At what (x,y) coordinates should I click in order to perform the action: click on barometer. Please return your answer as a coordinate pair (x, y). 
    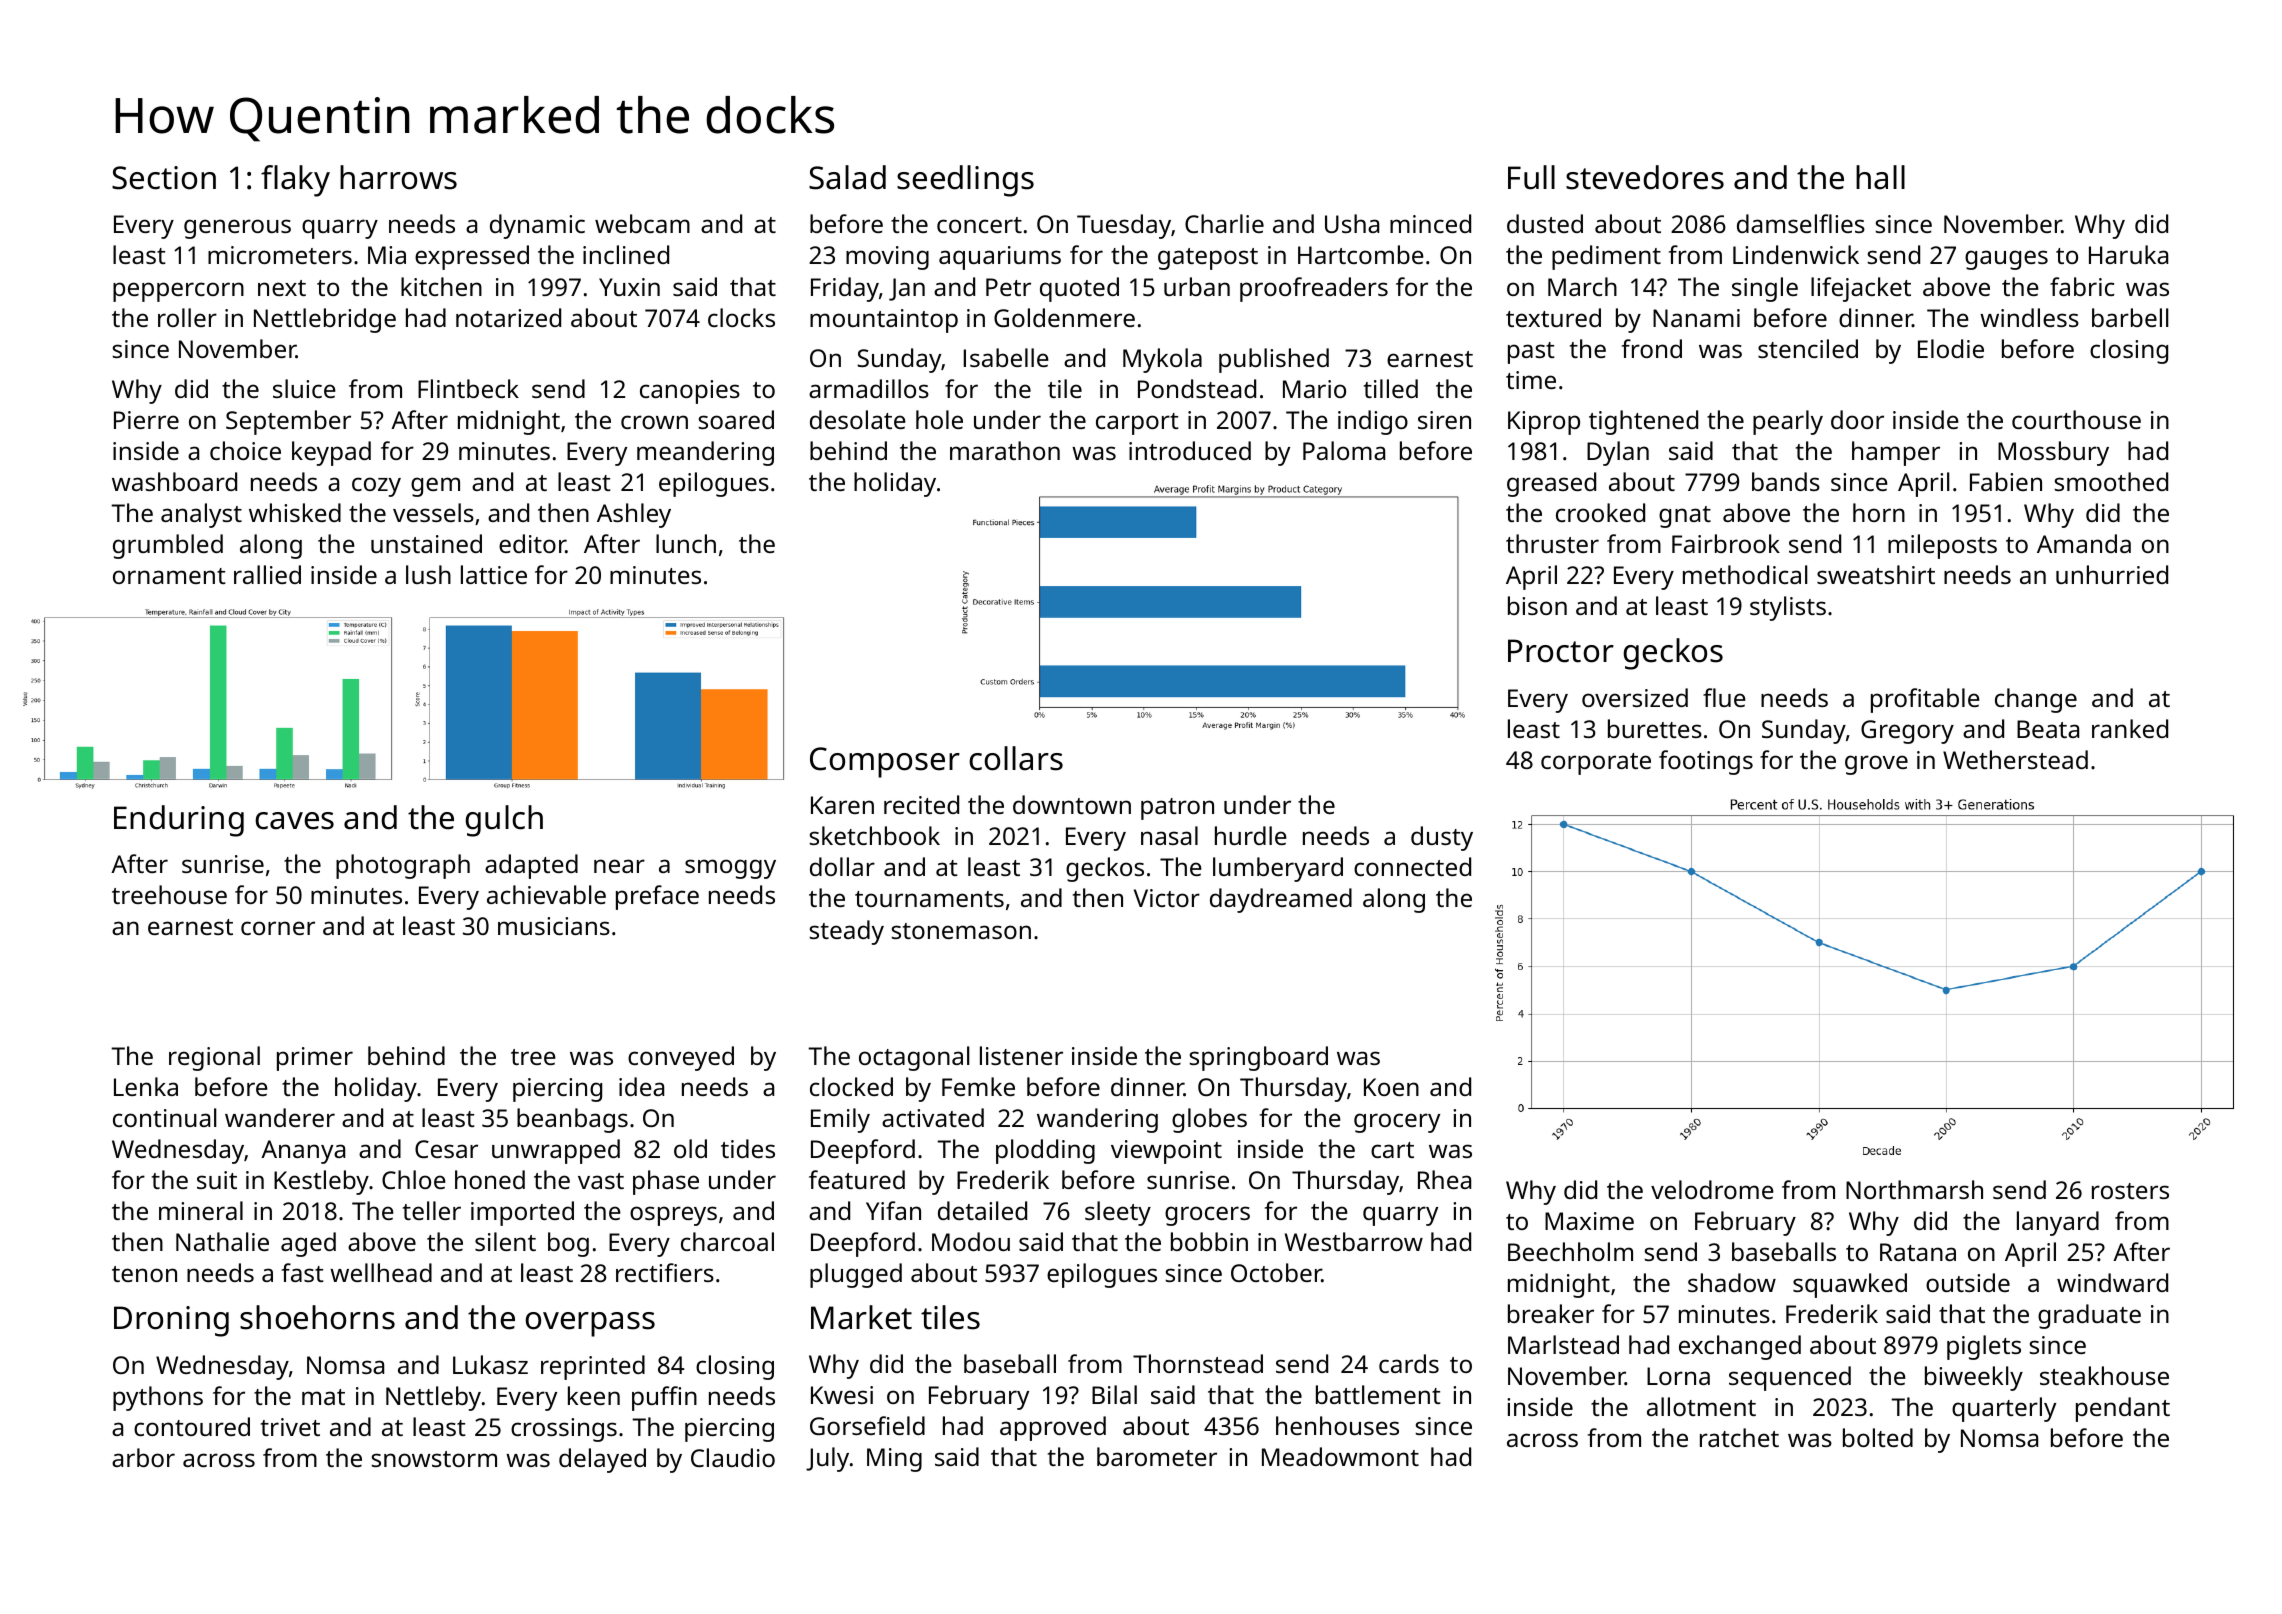
    Looking at the image, I should click on (1157, 1456).
